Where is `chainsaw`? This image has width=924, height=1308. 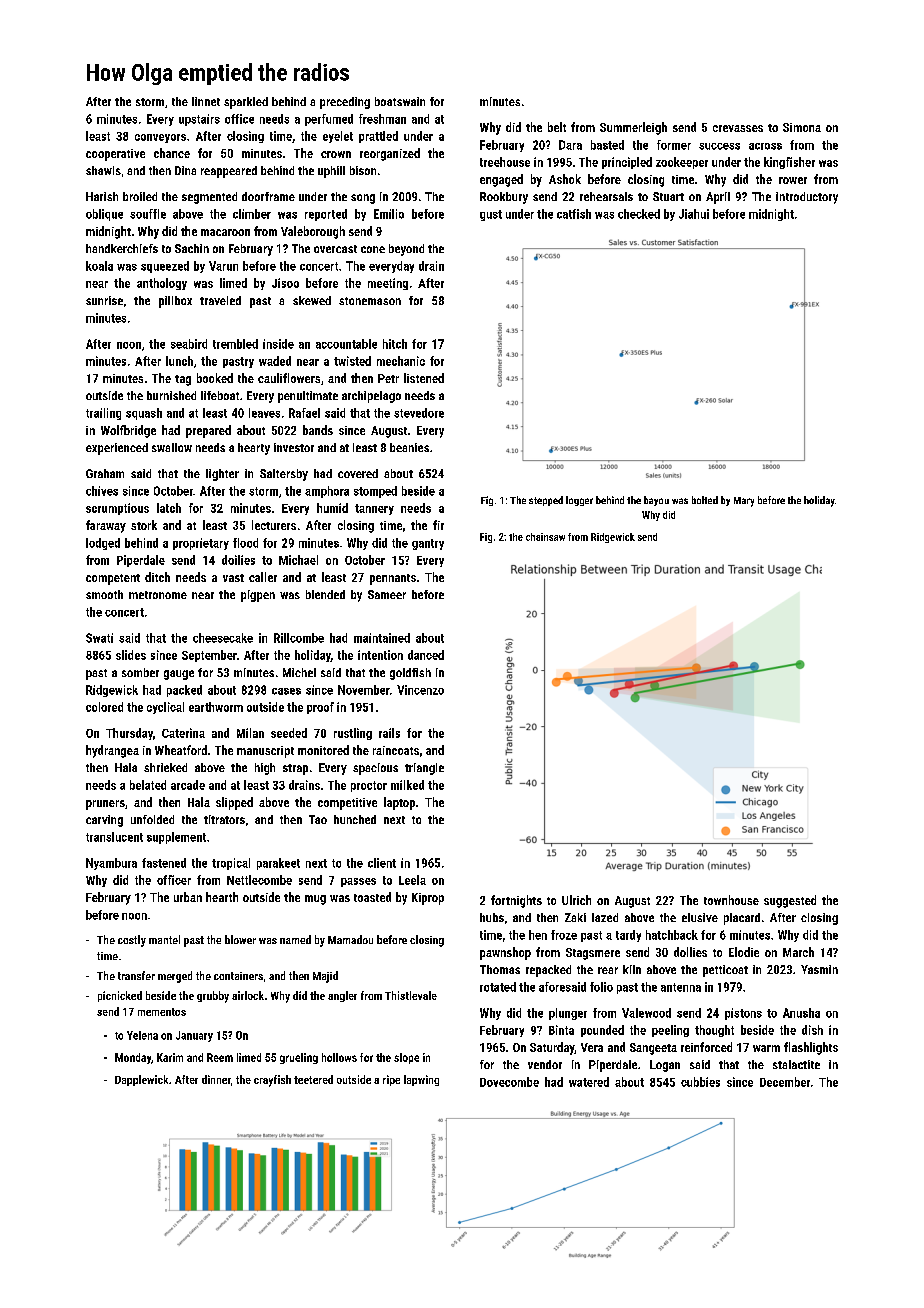 chainsaw is located at coordinates (545, 537).
